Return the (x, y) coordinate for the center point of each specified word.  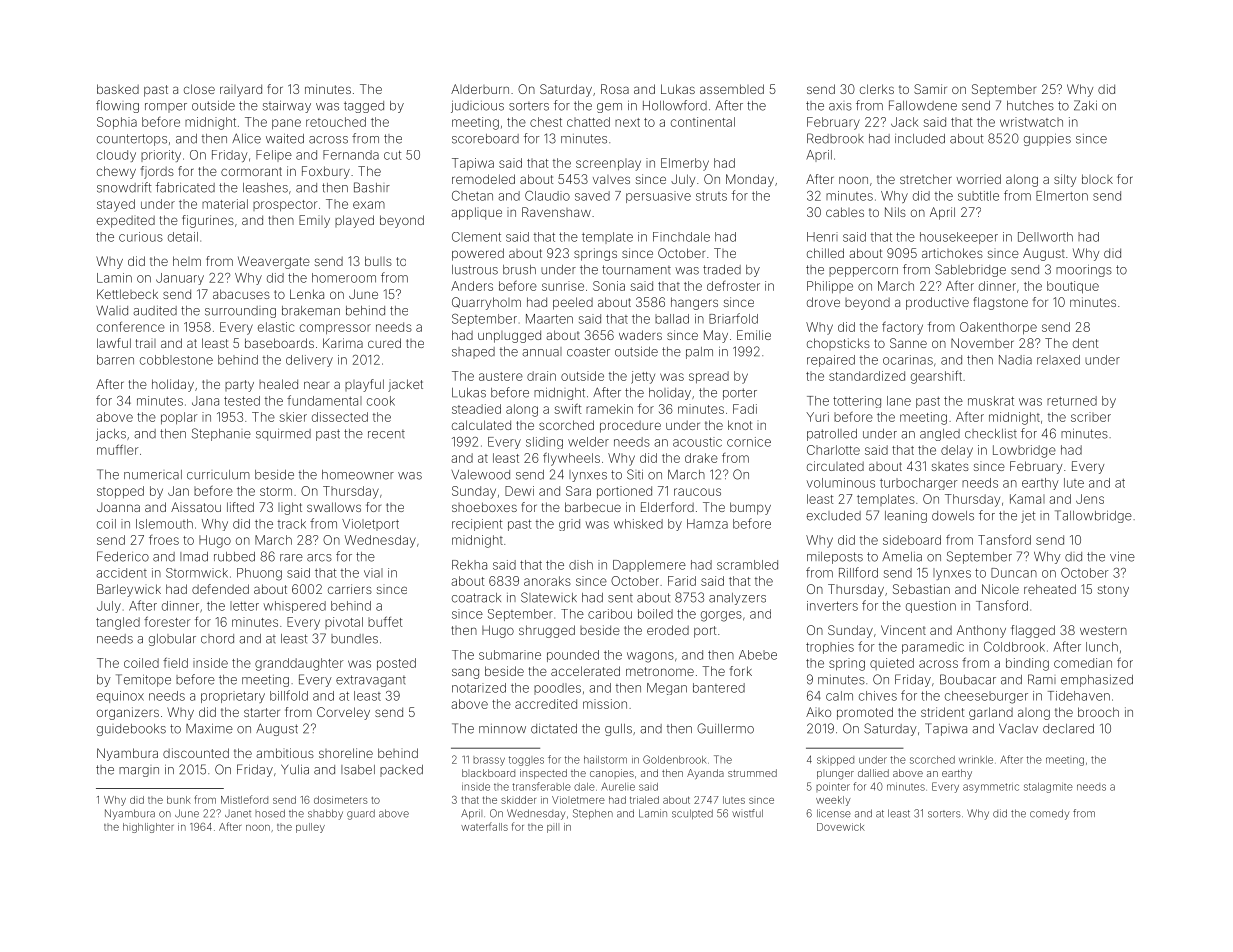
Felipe (274, 156)
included (920, 139)
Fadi (745, 409)
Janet (238, 814)
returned (1072, 401)
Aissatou (196, 507)
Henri (822, 237)
